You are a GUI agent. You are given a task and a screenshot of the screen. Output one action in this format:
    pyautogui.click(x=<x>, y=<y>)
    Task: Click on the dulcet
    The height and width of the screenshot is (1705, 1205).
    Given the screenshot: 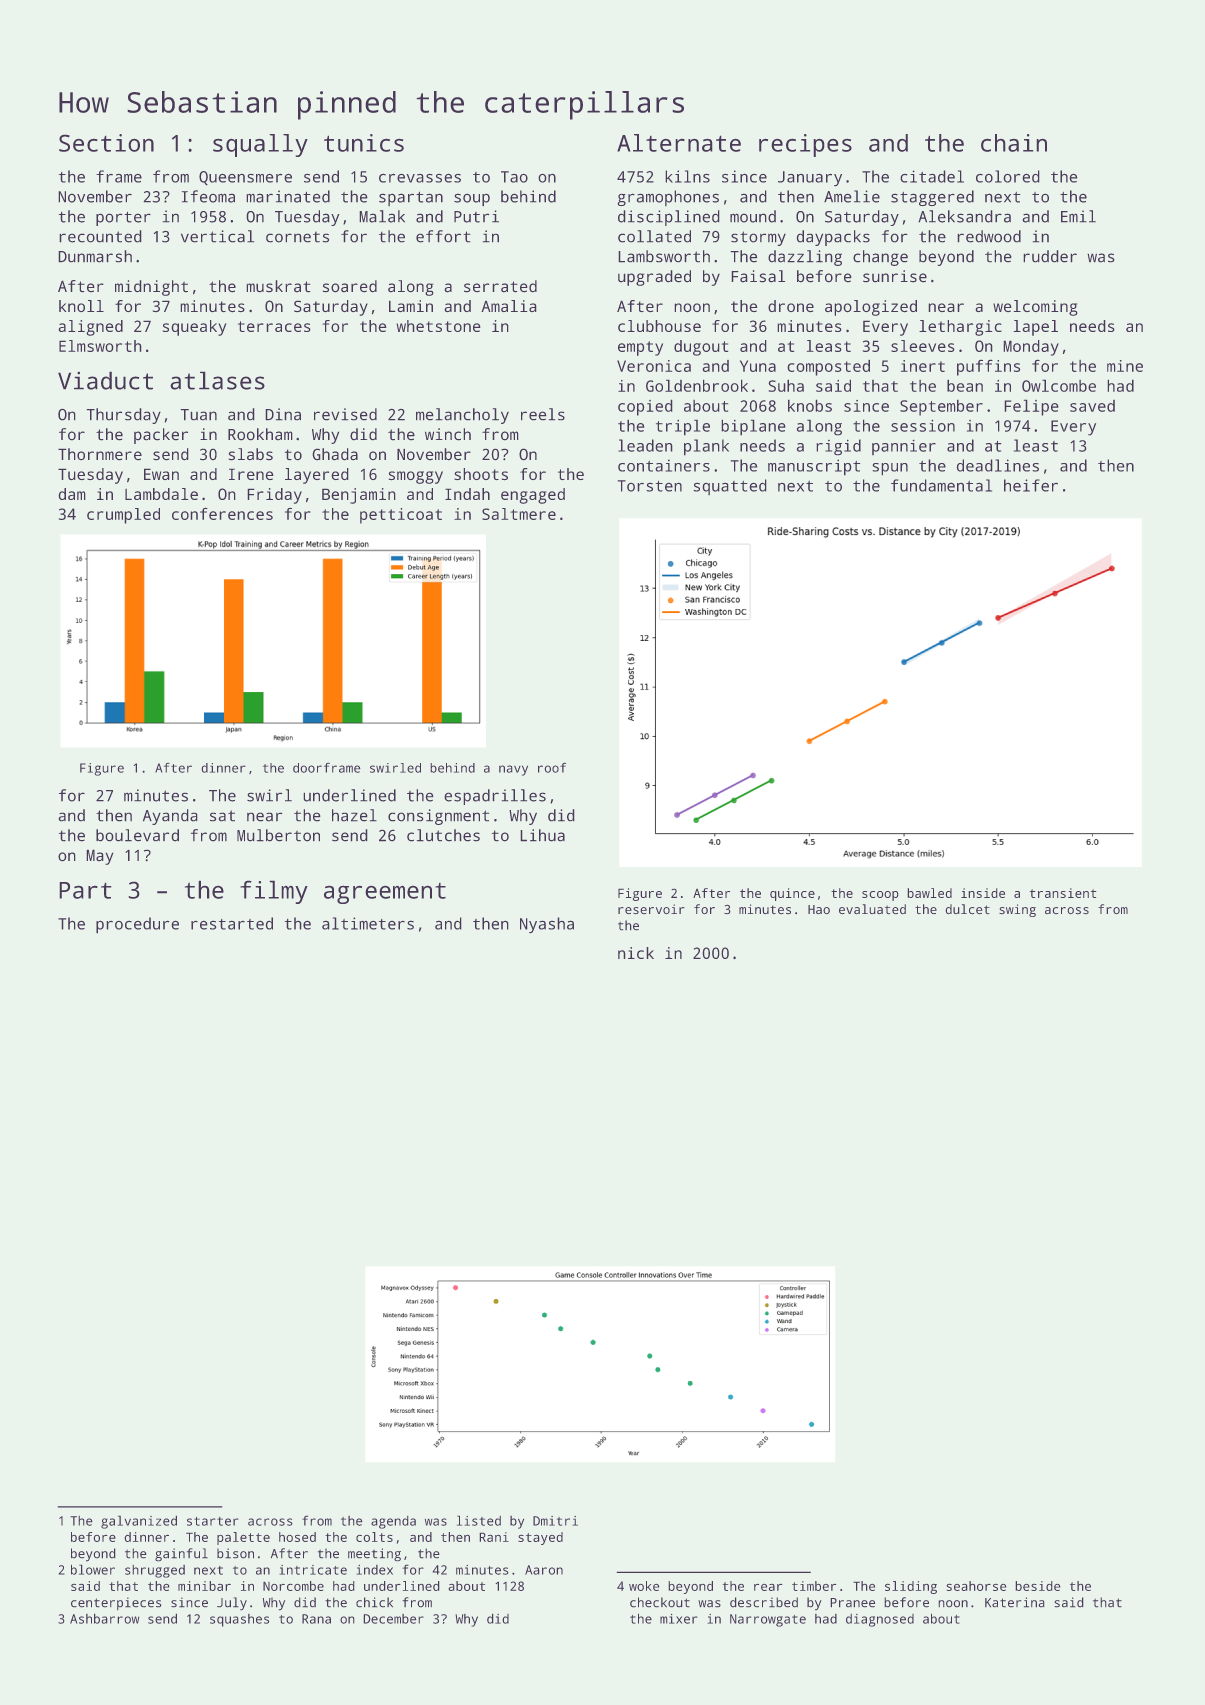 What is the action you would take?
    pyautogui.click(x=967, y=909)
